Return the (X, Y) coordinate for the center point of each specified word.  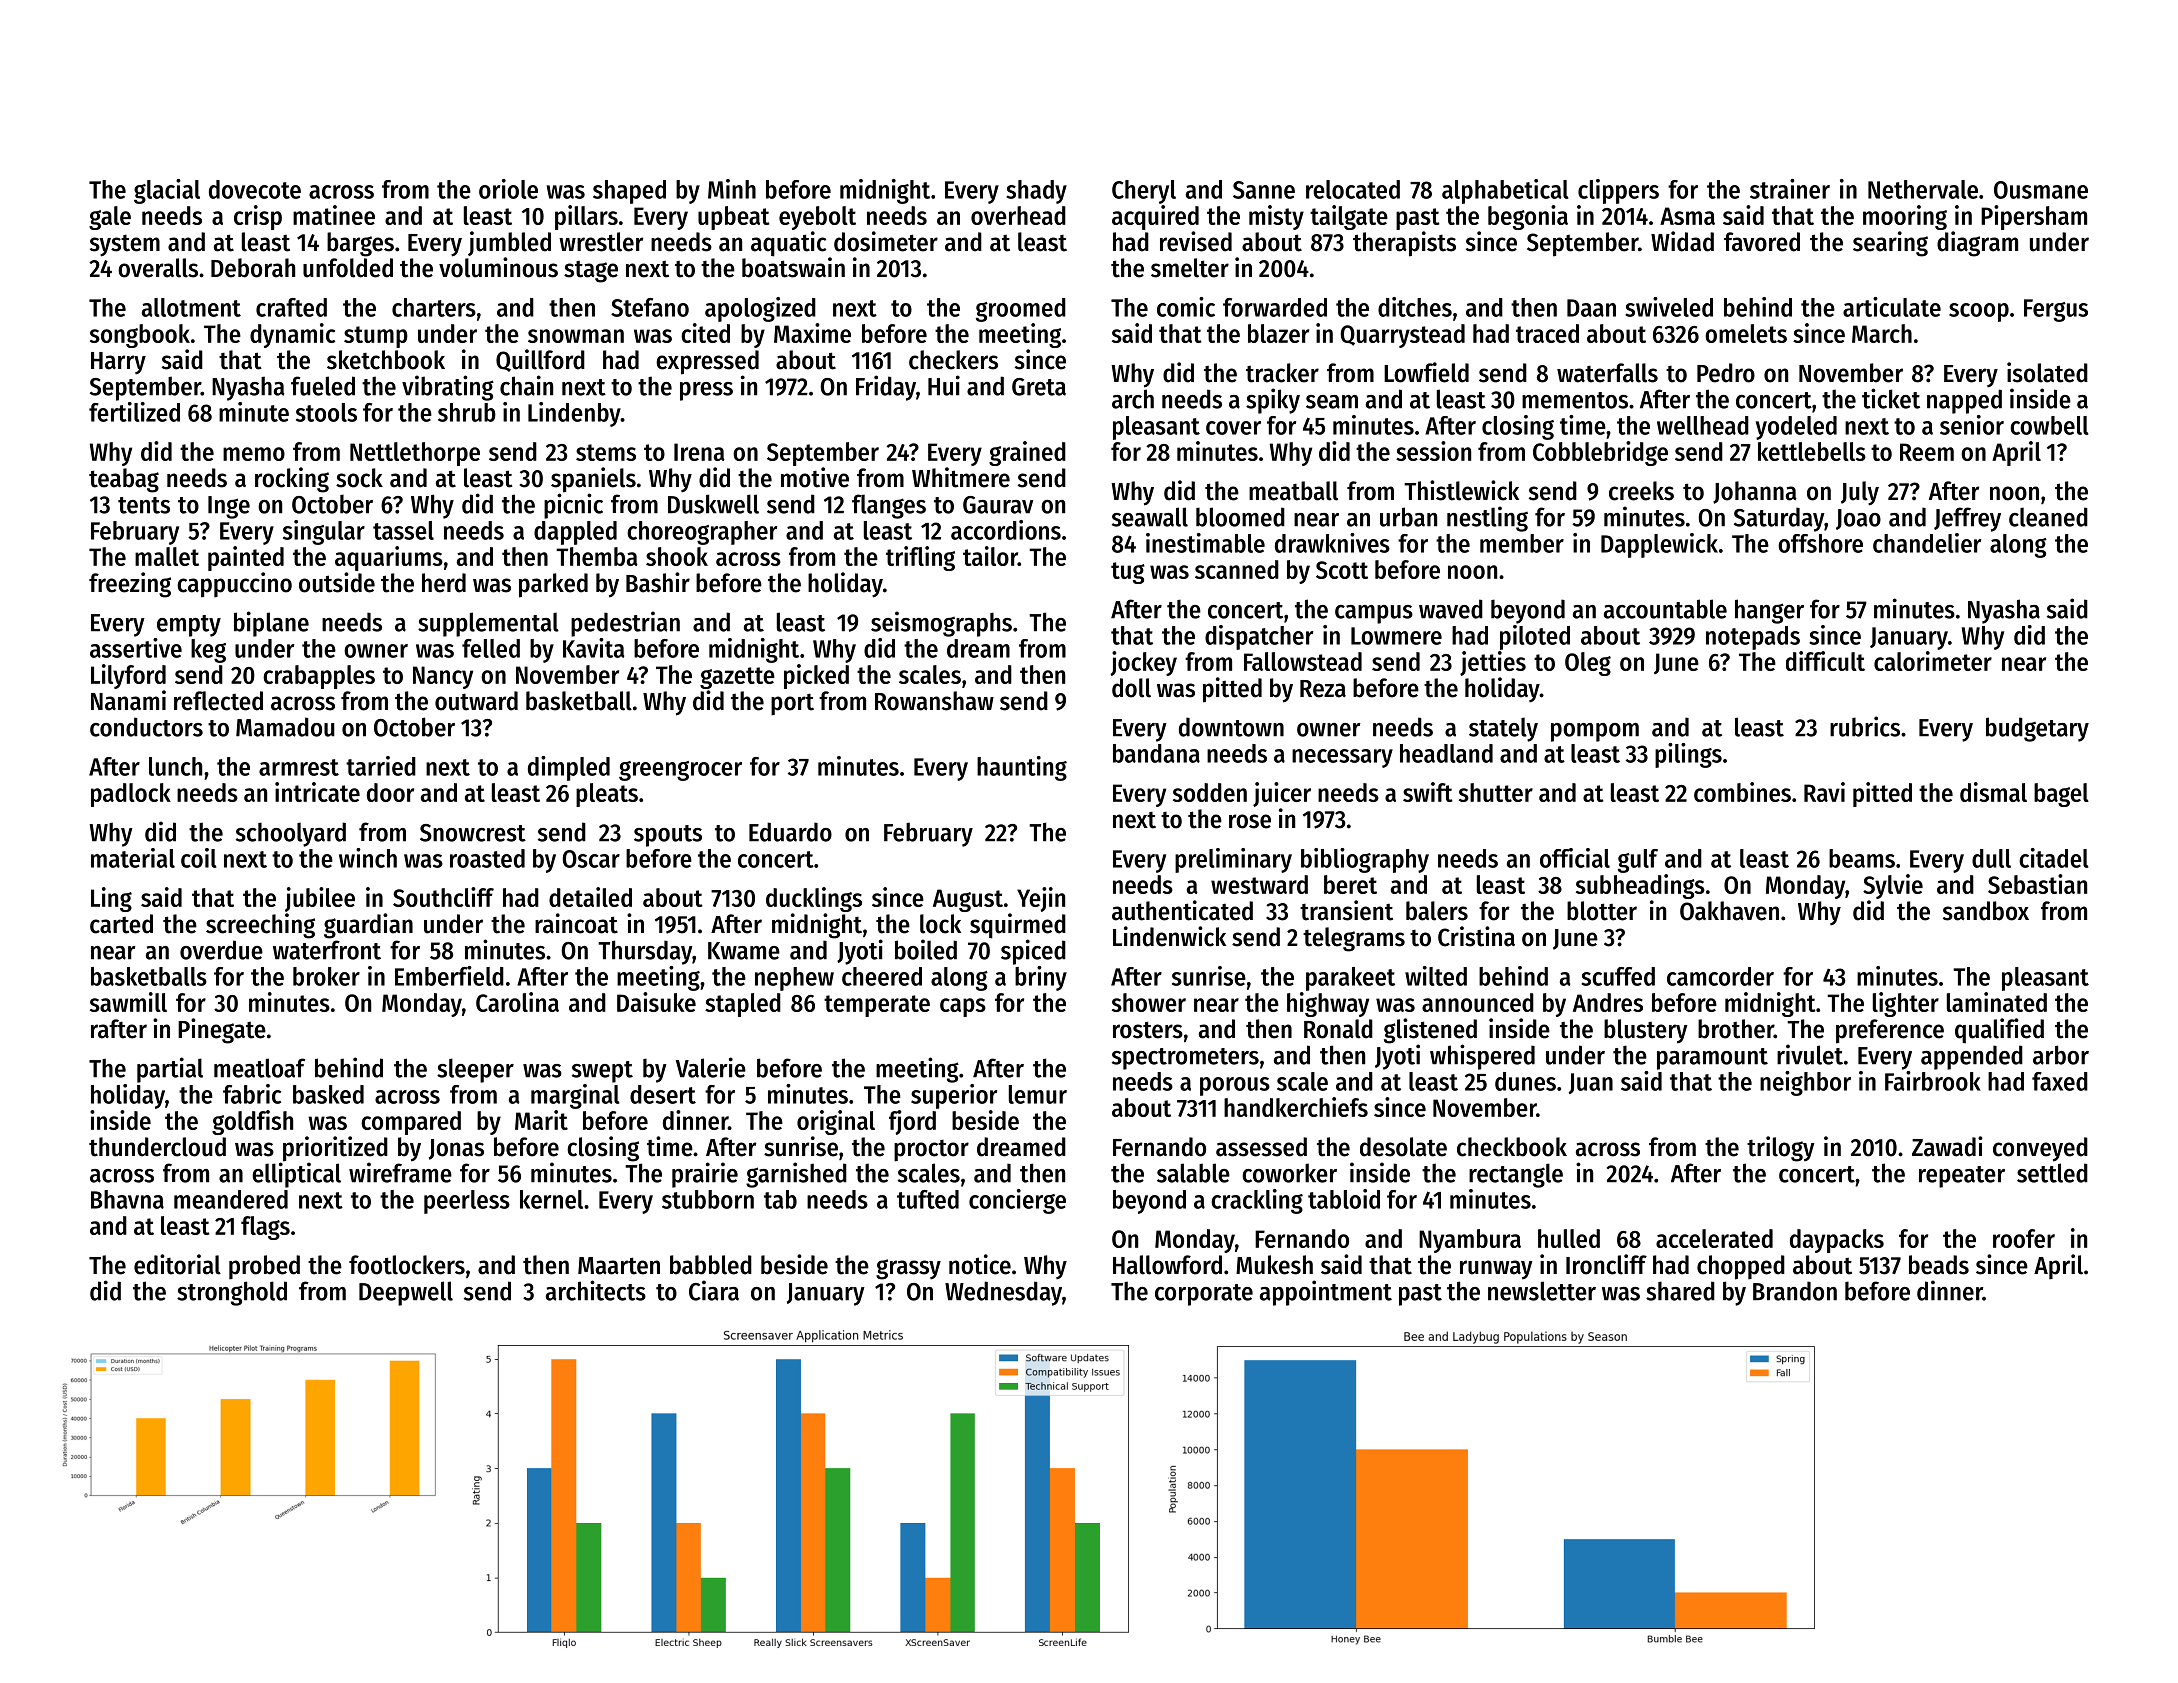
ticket (1891, 398)
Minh (732, 189)
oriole (508, 189)
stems (606, 452)
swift (1428, 792)
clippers (1618, 191)
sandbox (1986, 911)
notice (980, 1264)
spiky (1273, 401)
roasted (487, 858)
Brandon (1795, 1291)
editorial (177, 1264)
